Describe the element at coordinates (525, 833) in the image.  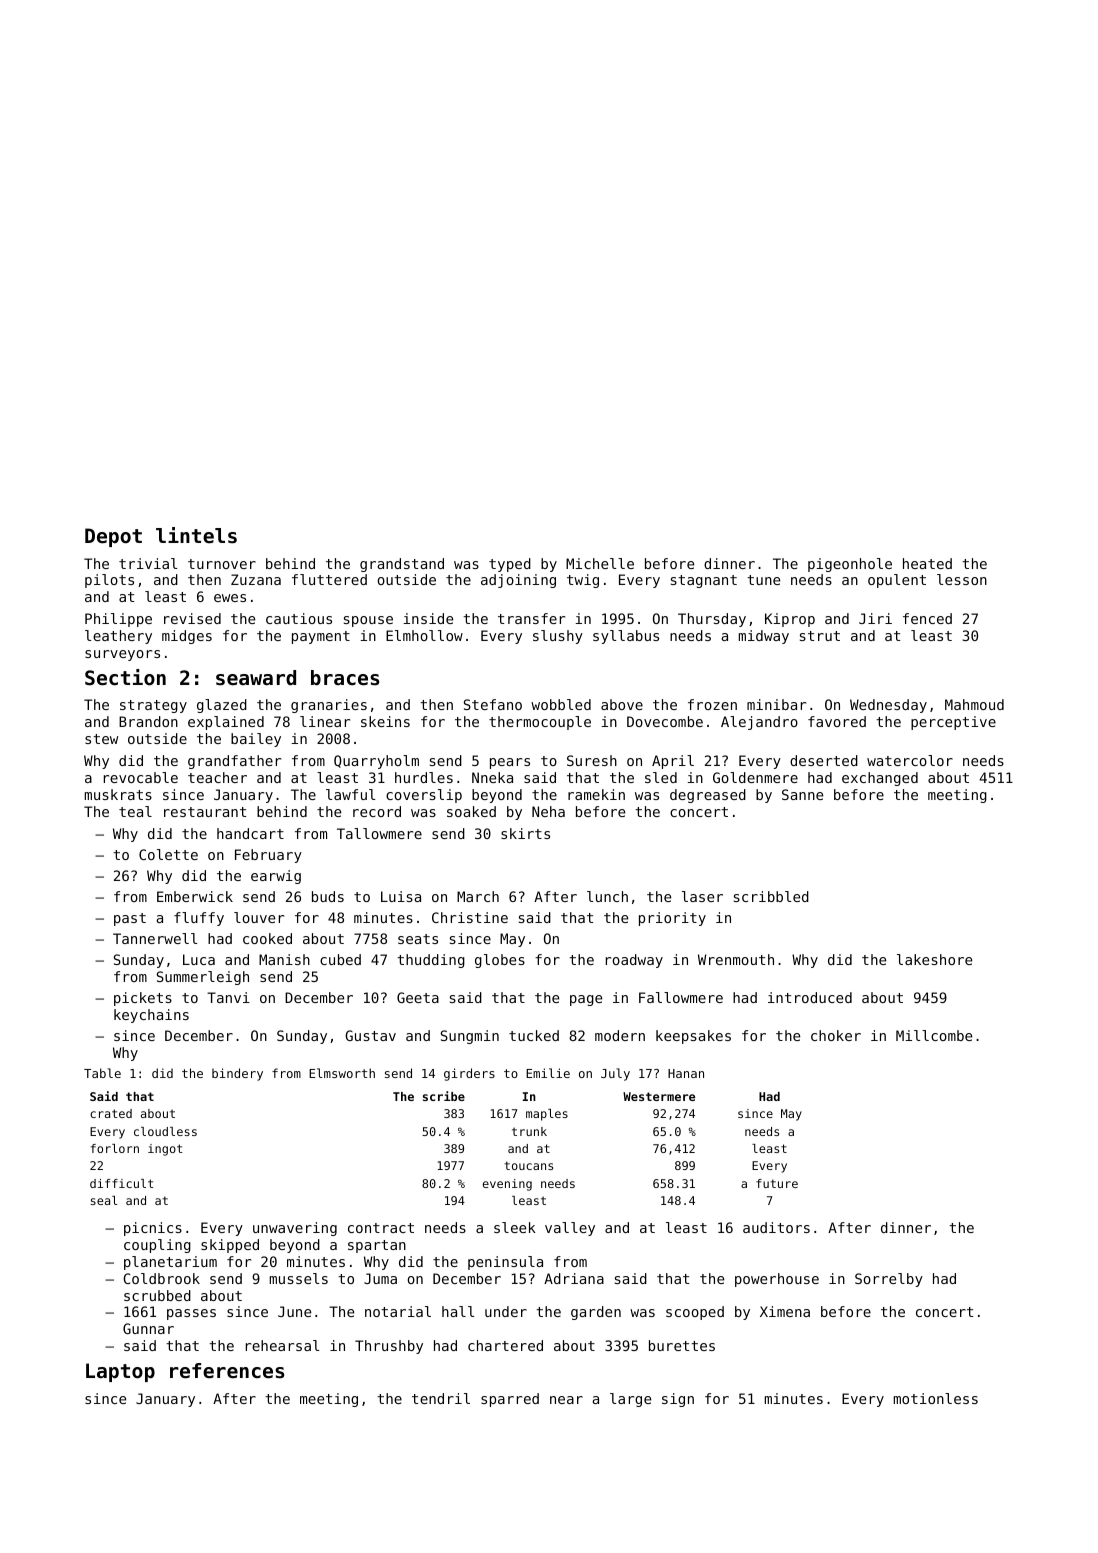
I see `skirts` at that location.
